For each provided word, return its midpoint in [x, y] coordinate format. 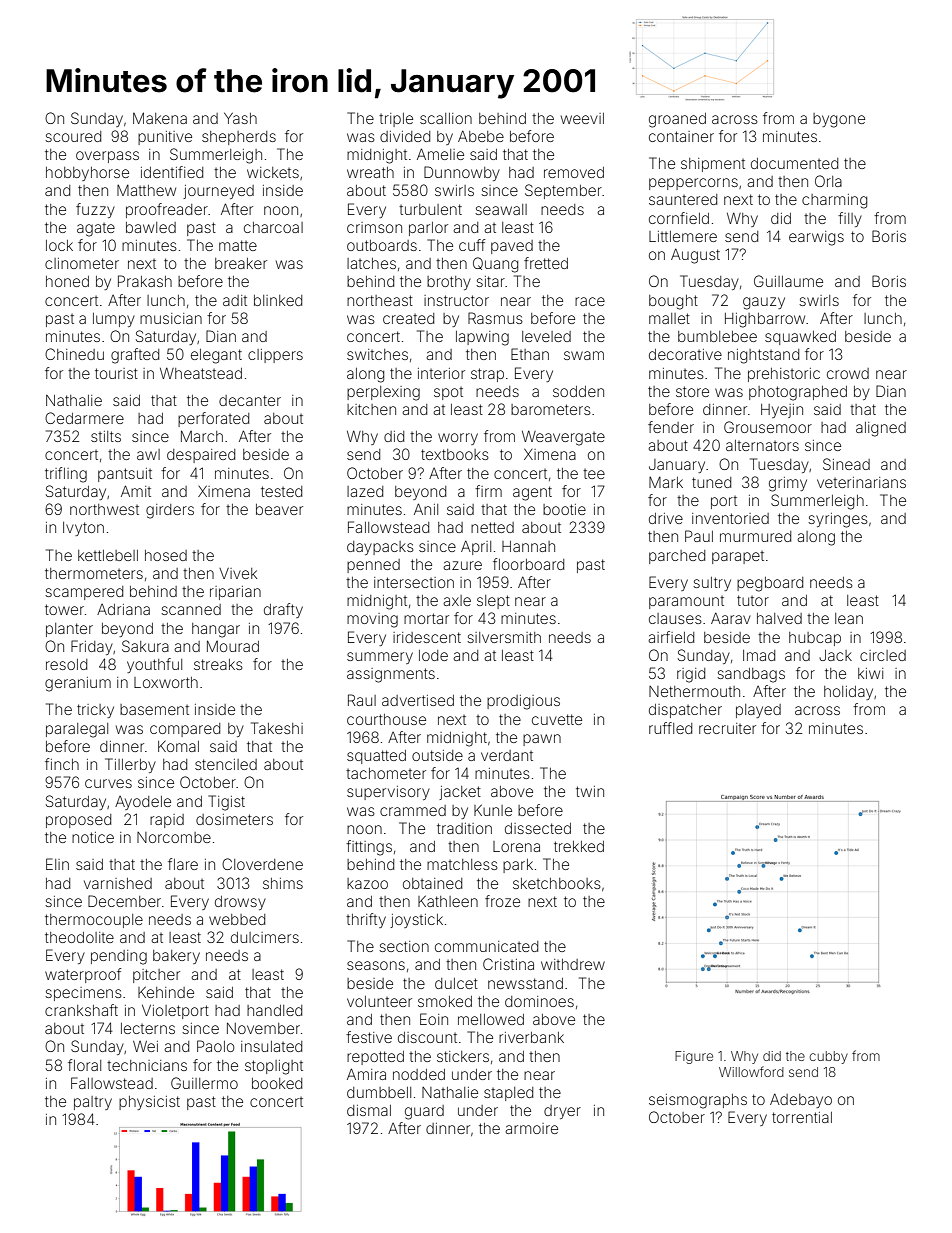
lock [59, 245]
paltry [93, 1103]
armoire [531, 1128]
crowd [848, 373]
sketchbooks [557, 883]
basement [154, 709]
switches [377, 354]
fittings [369, 848]
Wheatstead [201, 373]
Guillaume [788, 281]
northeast [380, 300]
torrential [802, 1117]
